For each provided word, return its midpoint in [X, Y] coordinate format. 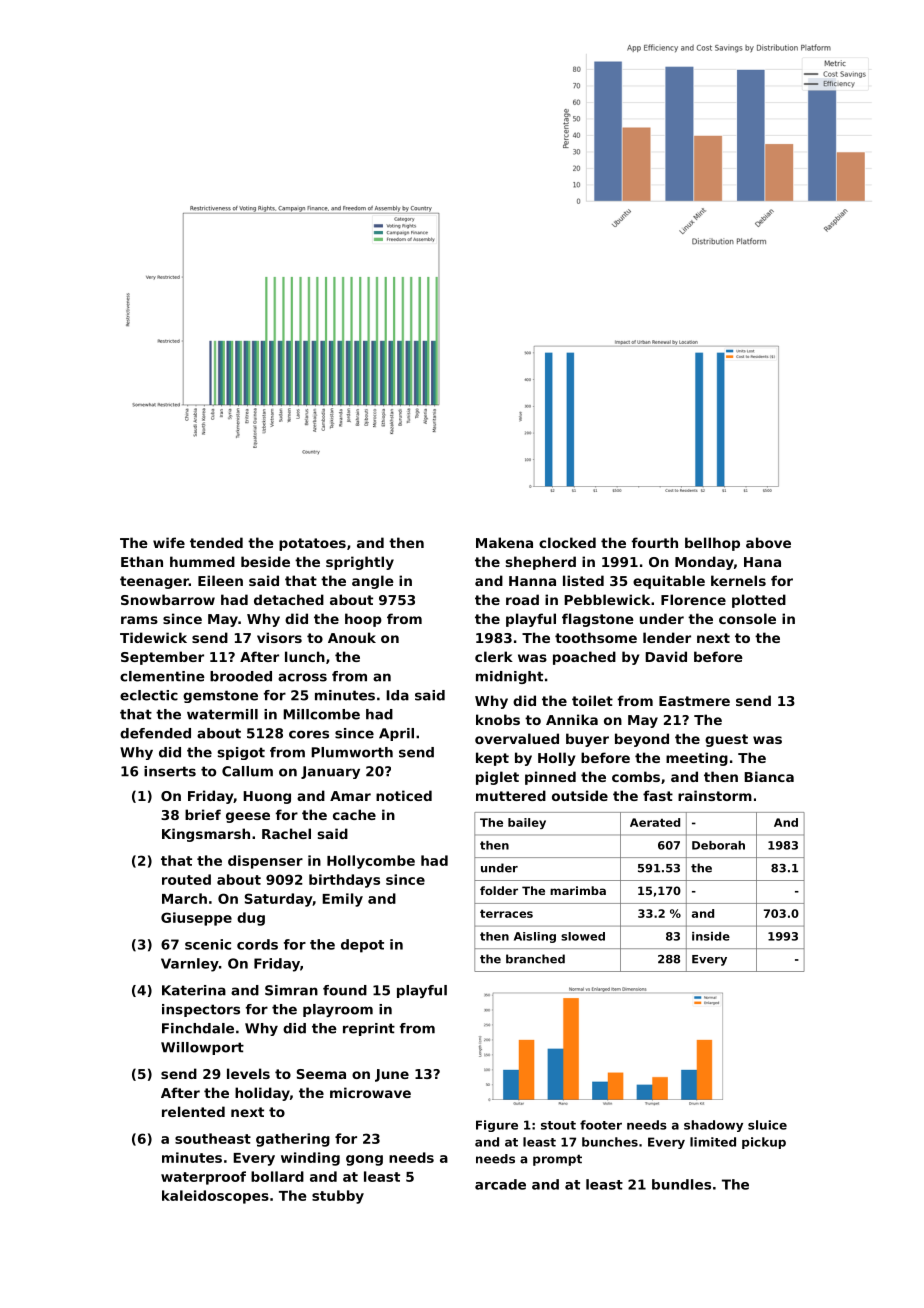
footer [601, 1125]
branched [535, 959]
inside [711, 936]
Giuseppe [196, 919]
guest [726, 740]
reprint [369, 1029]
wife [169, 542]
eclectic [149, 695]
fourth [655, 542]
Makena [504, 542]
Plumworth [352, 752]
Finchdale [198, 1028]
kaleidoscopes [215, 1197]
